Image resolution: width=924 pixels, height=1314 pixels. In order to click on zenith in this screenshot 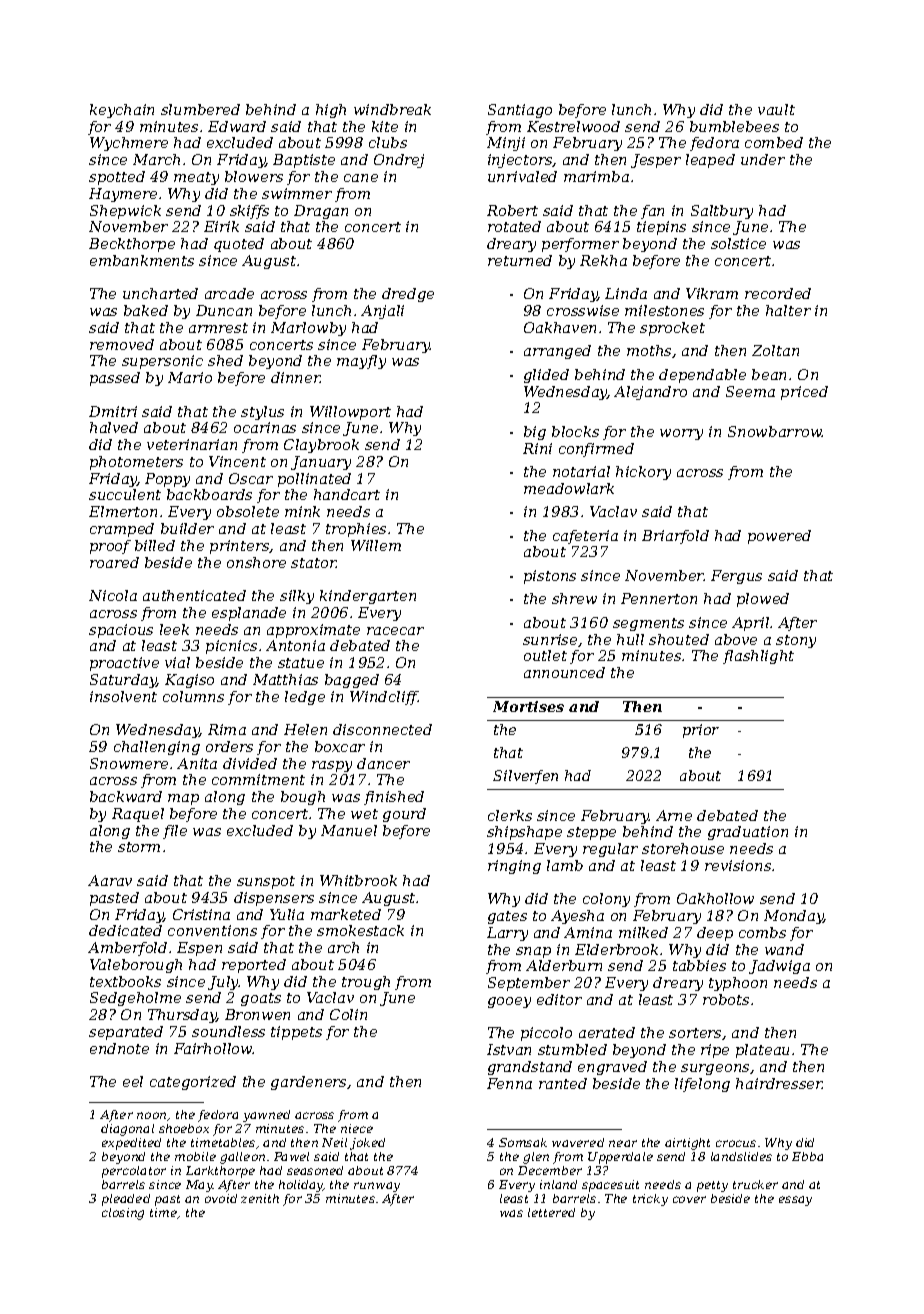, I will do `click(260, 1198)`.
